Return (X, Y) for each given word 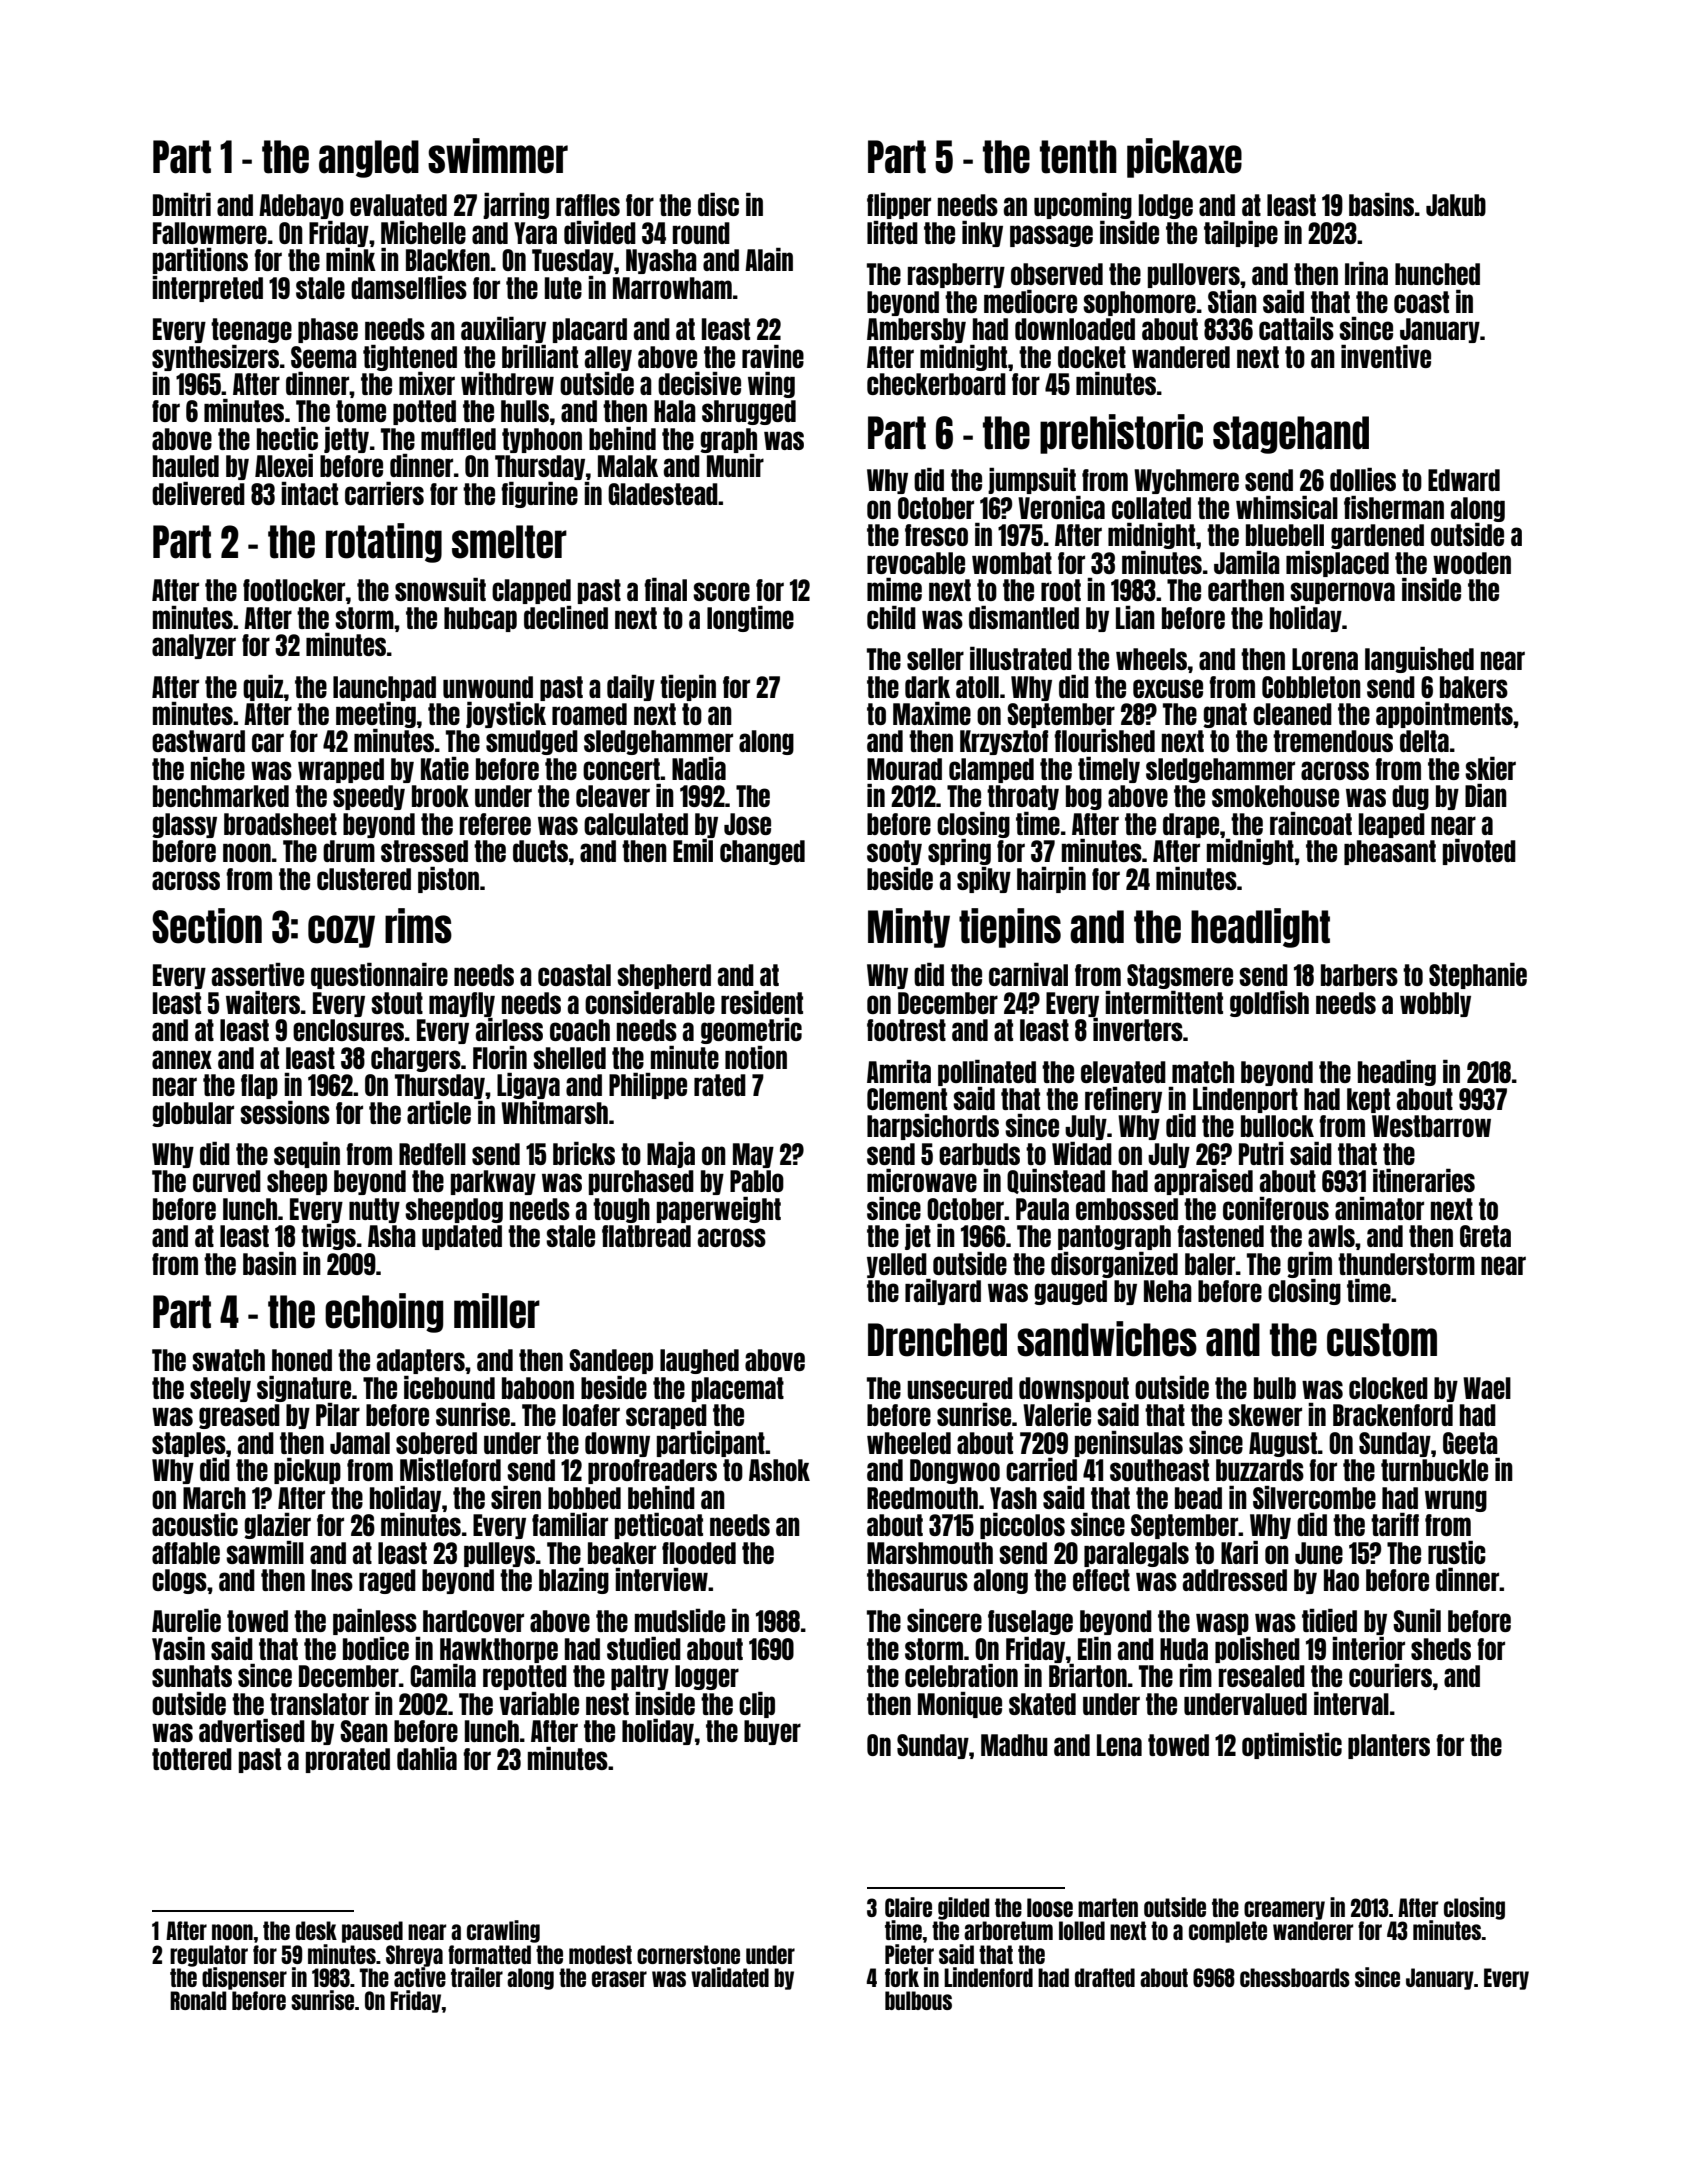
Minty (909, 928)
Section (207, 926)
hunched (1437, 274)
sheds (1441, 1649)
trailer (477, 1977)
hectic (287, 438)
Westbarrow (1431, 1126)
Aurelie (186, 1620)
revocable (916, 563)
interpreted (207, 289)
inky (982, 234)
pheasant (1390, 852)
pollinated (987, 1073)
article (439, 1112)
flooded (699, 1553)
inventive (1386, 356)
